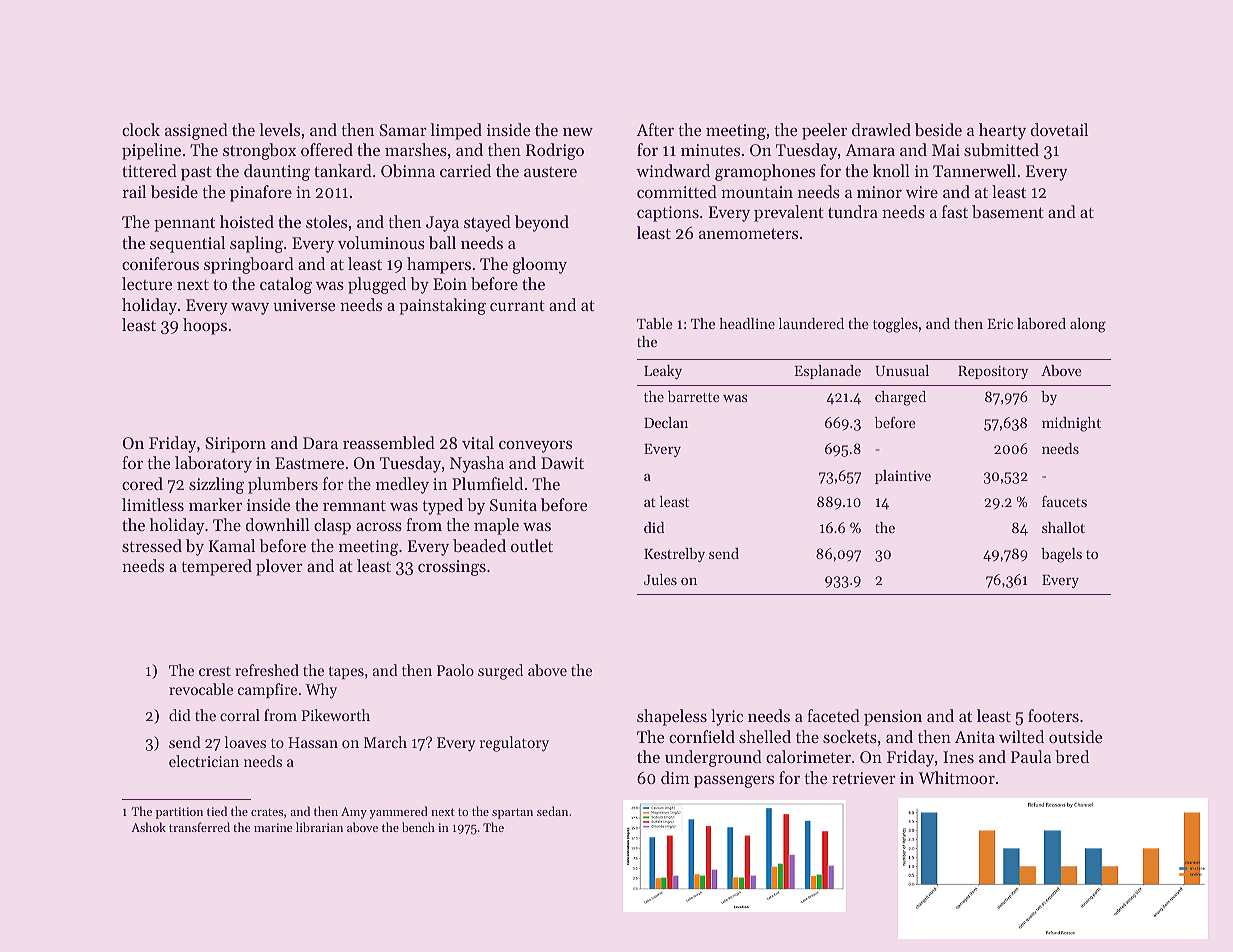 Image resolution: width=1233 pixels, height=952 pixels. What do you see at coordinates (141, 129) in the screenshot?
I see `clock` at bounding box center [141, 129].
